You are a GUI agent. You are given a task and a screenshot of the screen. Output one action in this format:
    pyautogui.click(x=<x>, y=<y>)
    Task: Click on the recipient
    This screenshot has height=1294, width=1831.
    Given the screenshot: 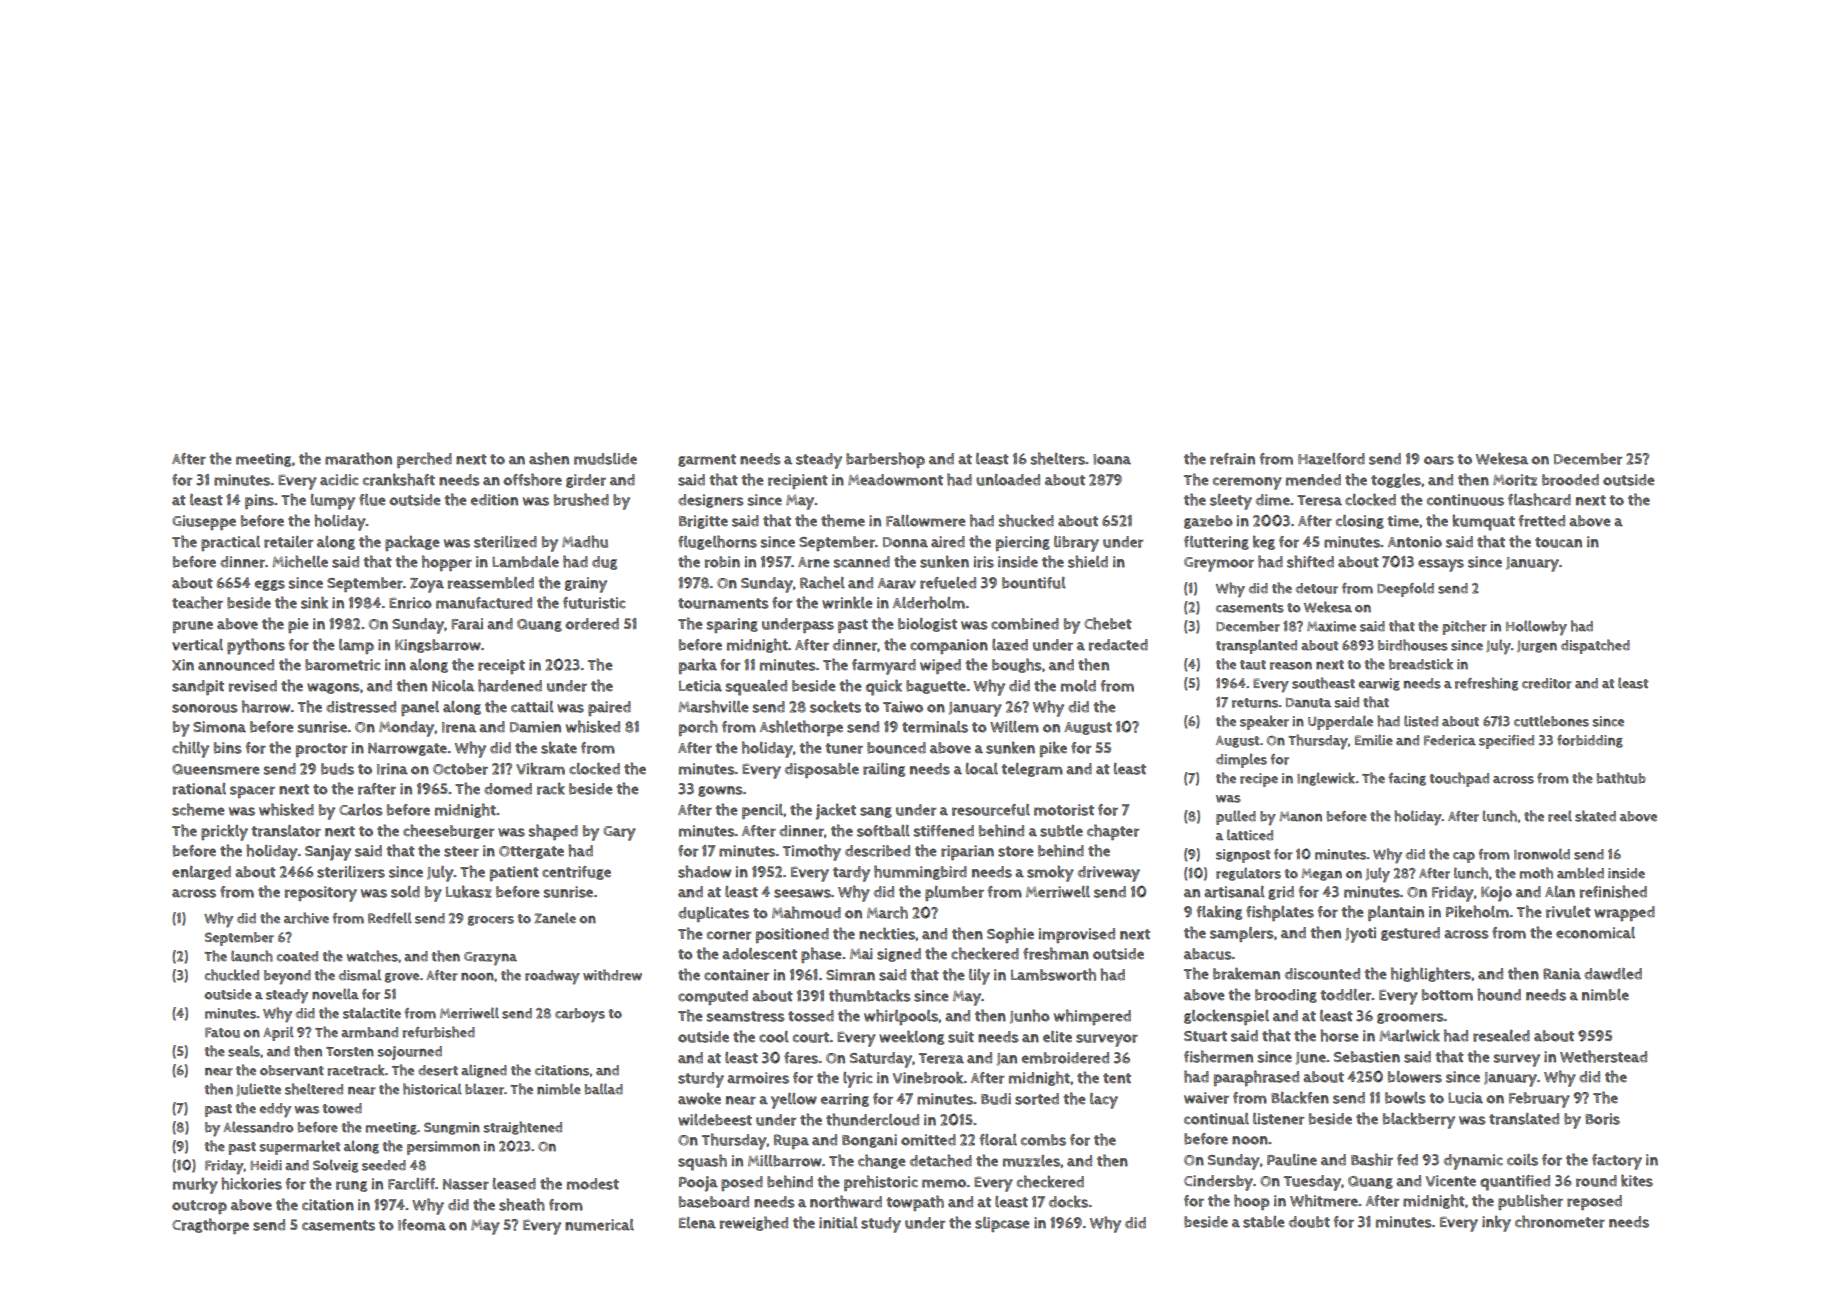 What is the action you would take?
    pyautogui.click(x=798, y=481)
